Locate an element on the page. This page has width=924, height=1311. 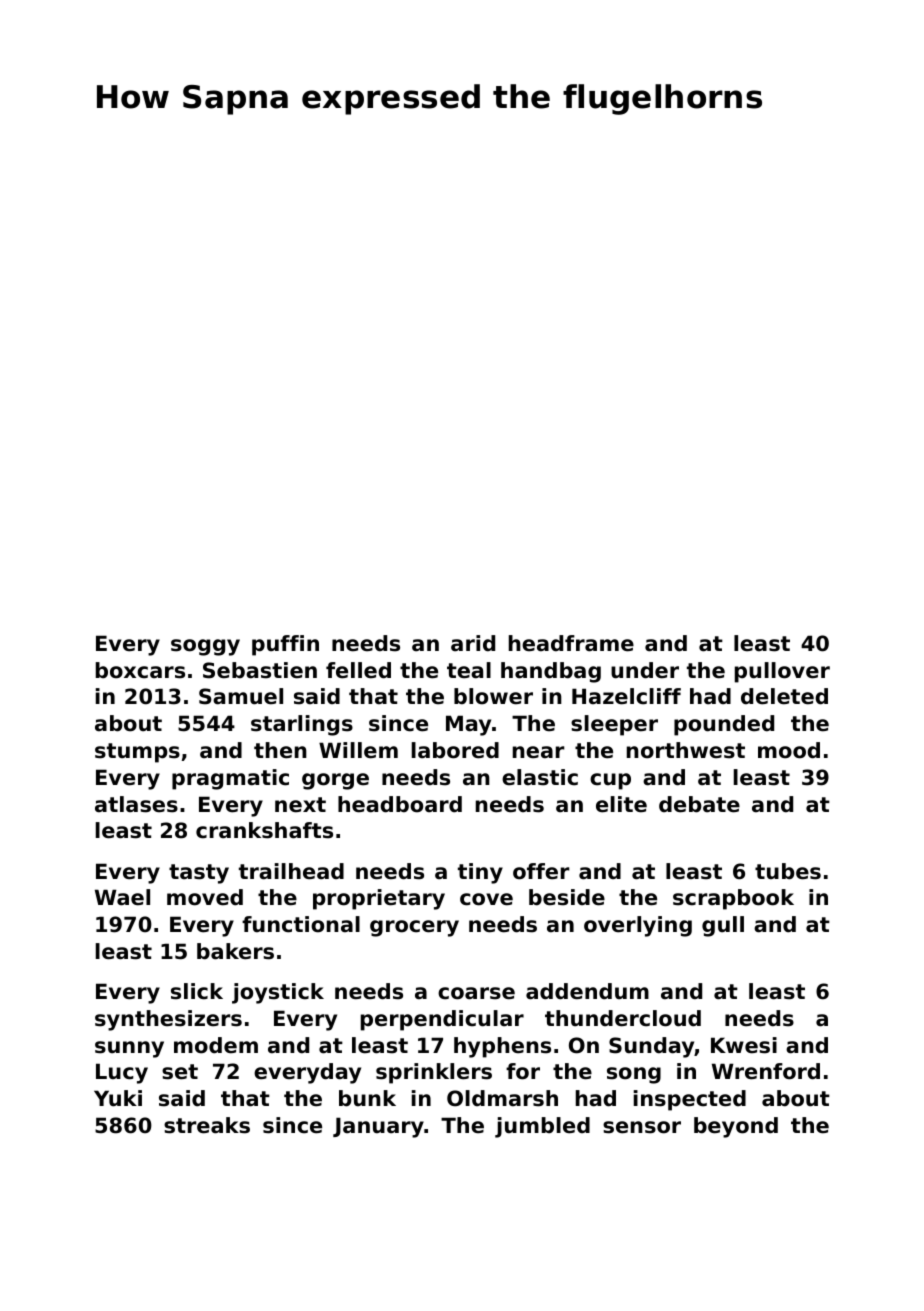
coarse is located at coordinates (476, 993).
